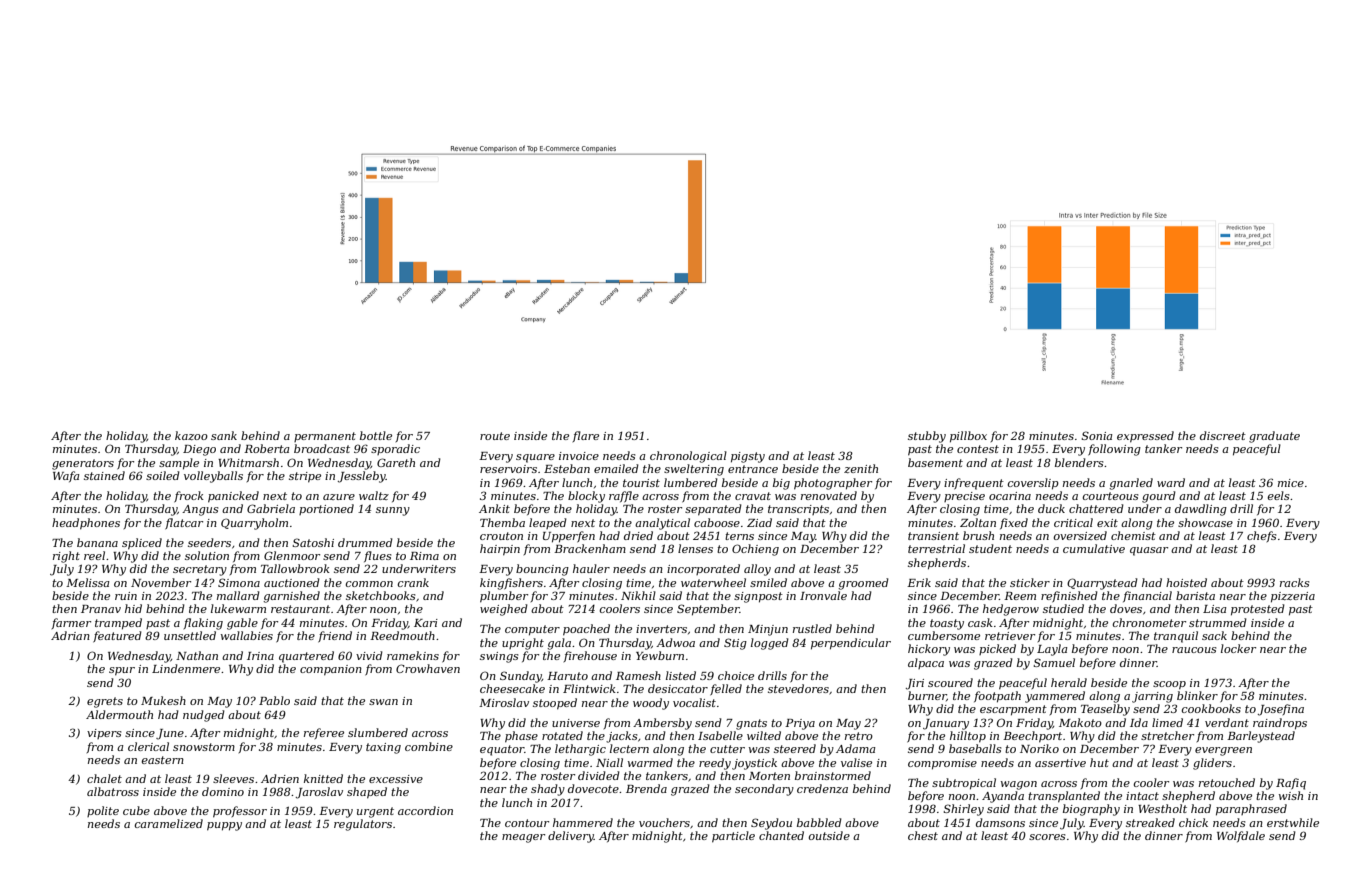 The height and width of the screenshot is (887, 1372). What do you see at coordinates (694, 470) in the screenshot?
I see `sweltering` at bounding box center [694, 470].
